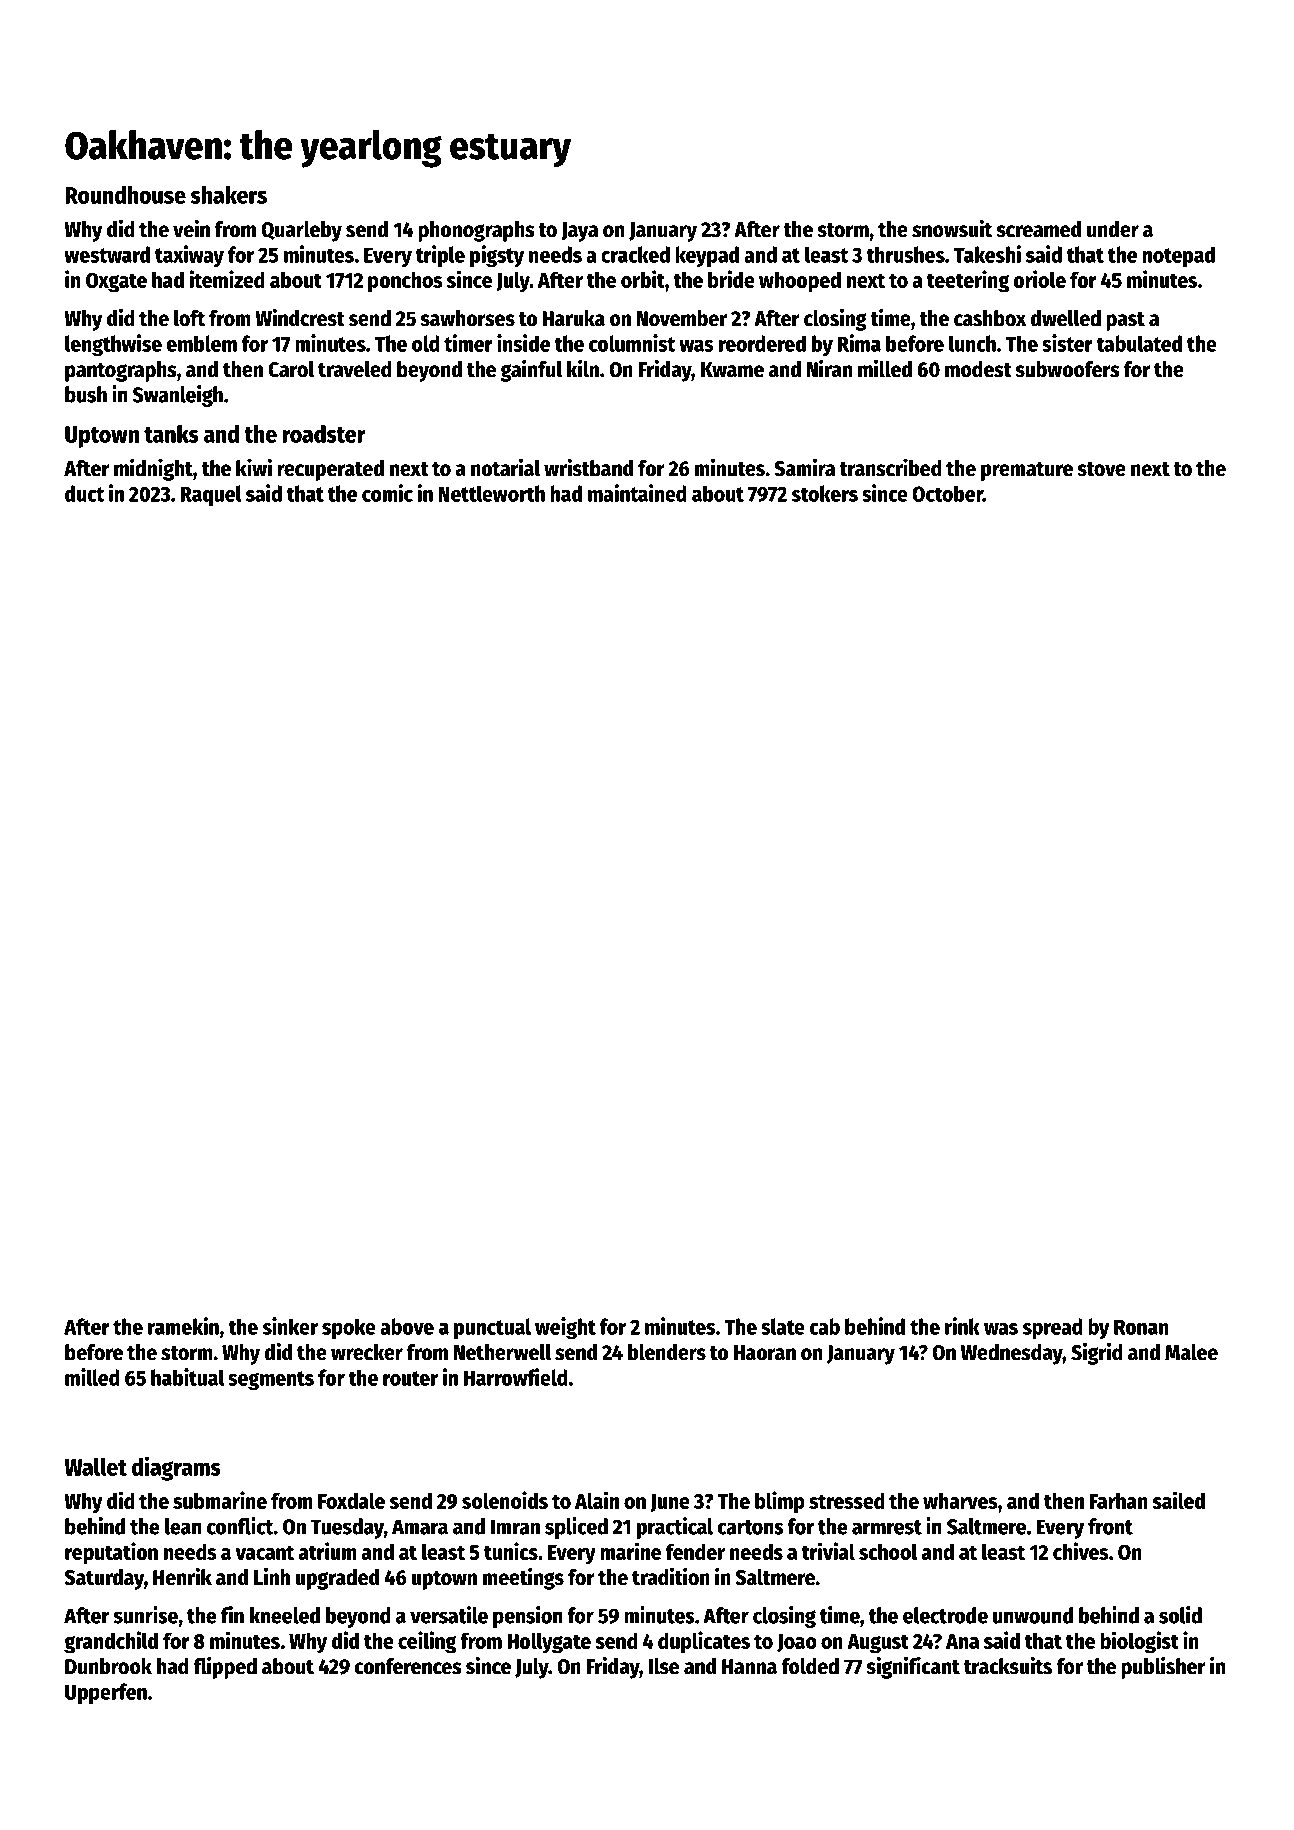 The width and height of the document is (1294, 1830). What do you see at coordinates (825, 493) in the document?
I see `stokers` at bounding box center [825, 493].
